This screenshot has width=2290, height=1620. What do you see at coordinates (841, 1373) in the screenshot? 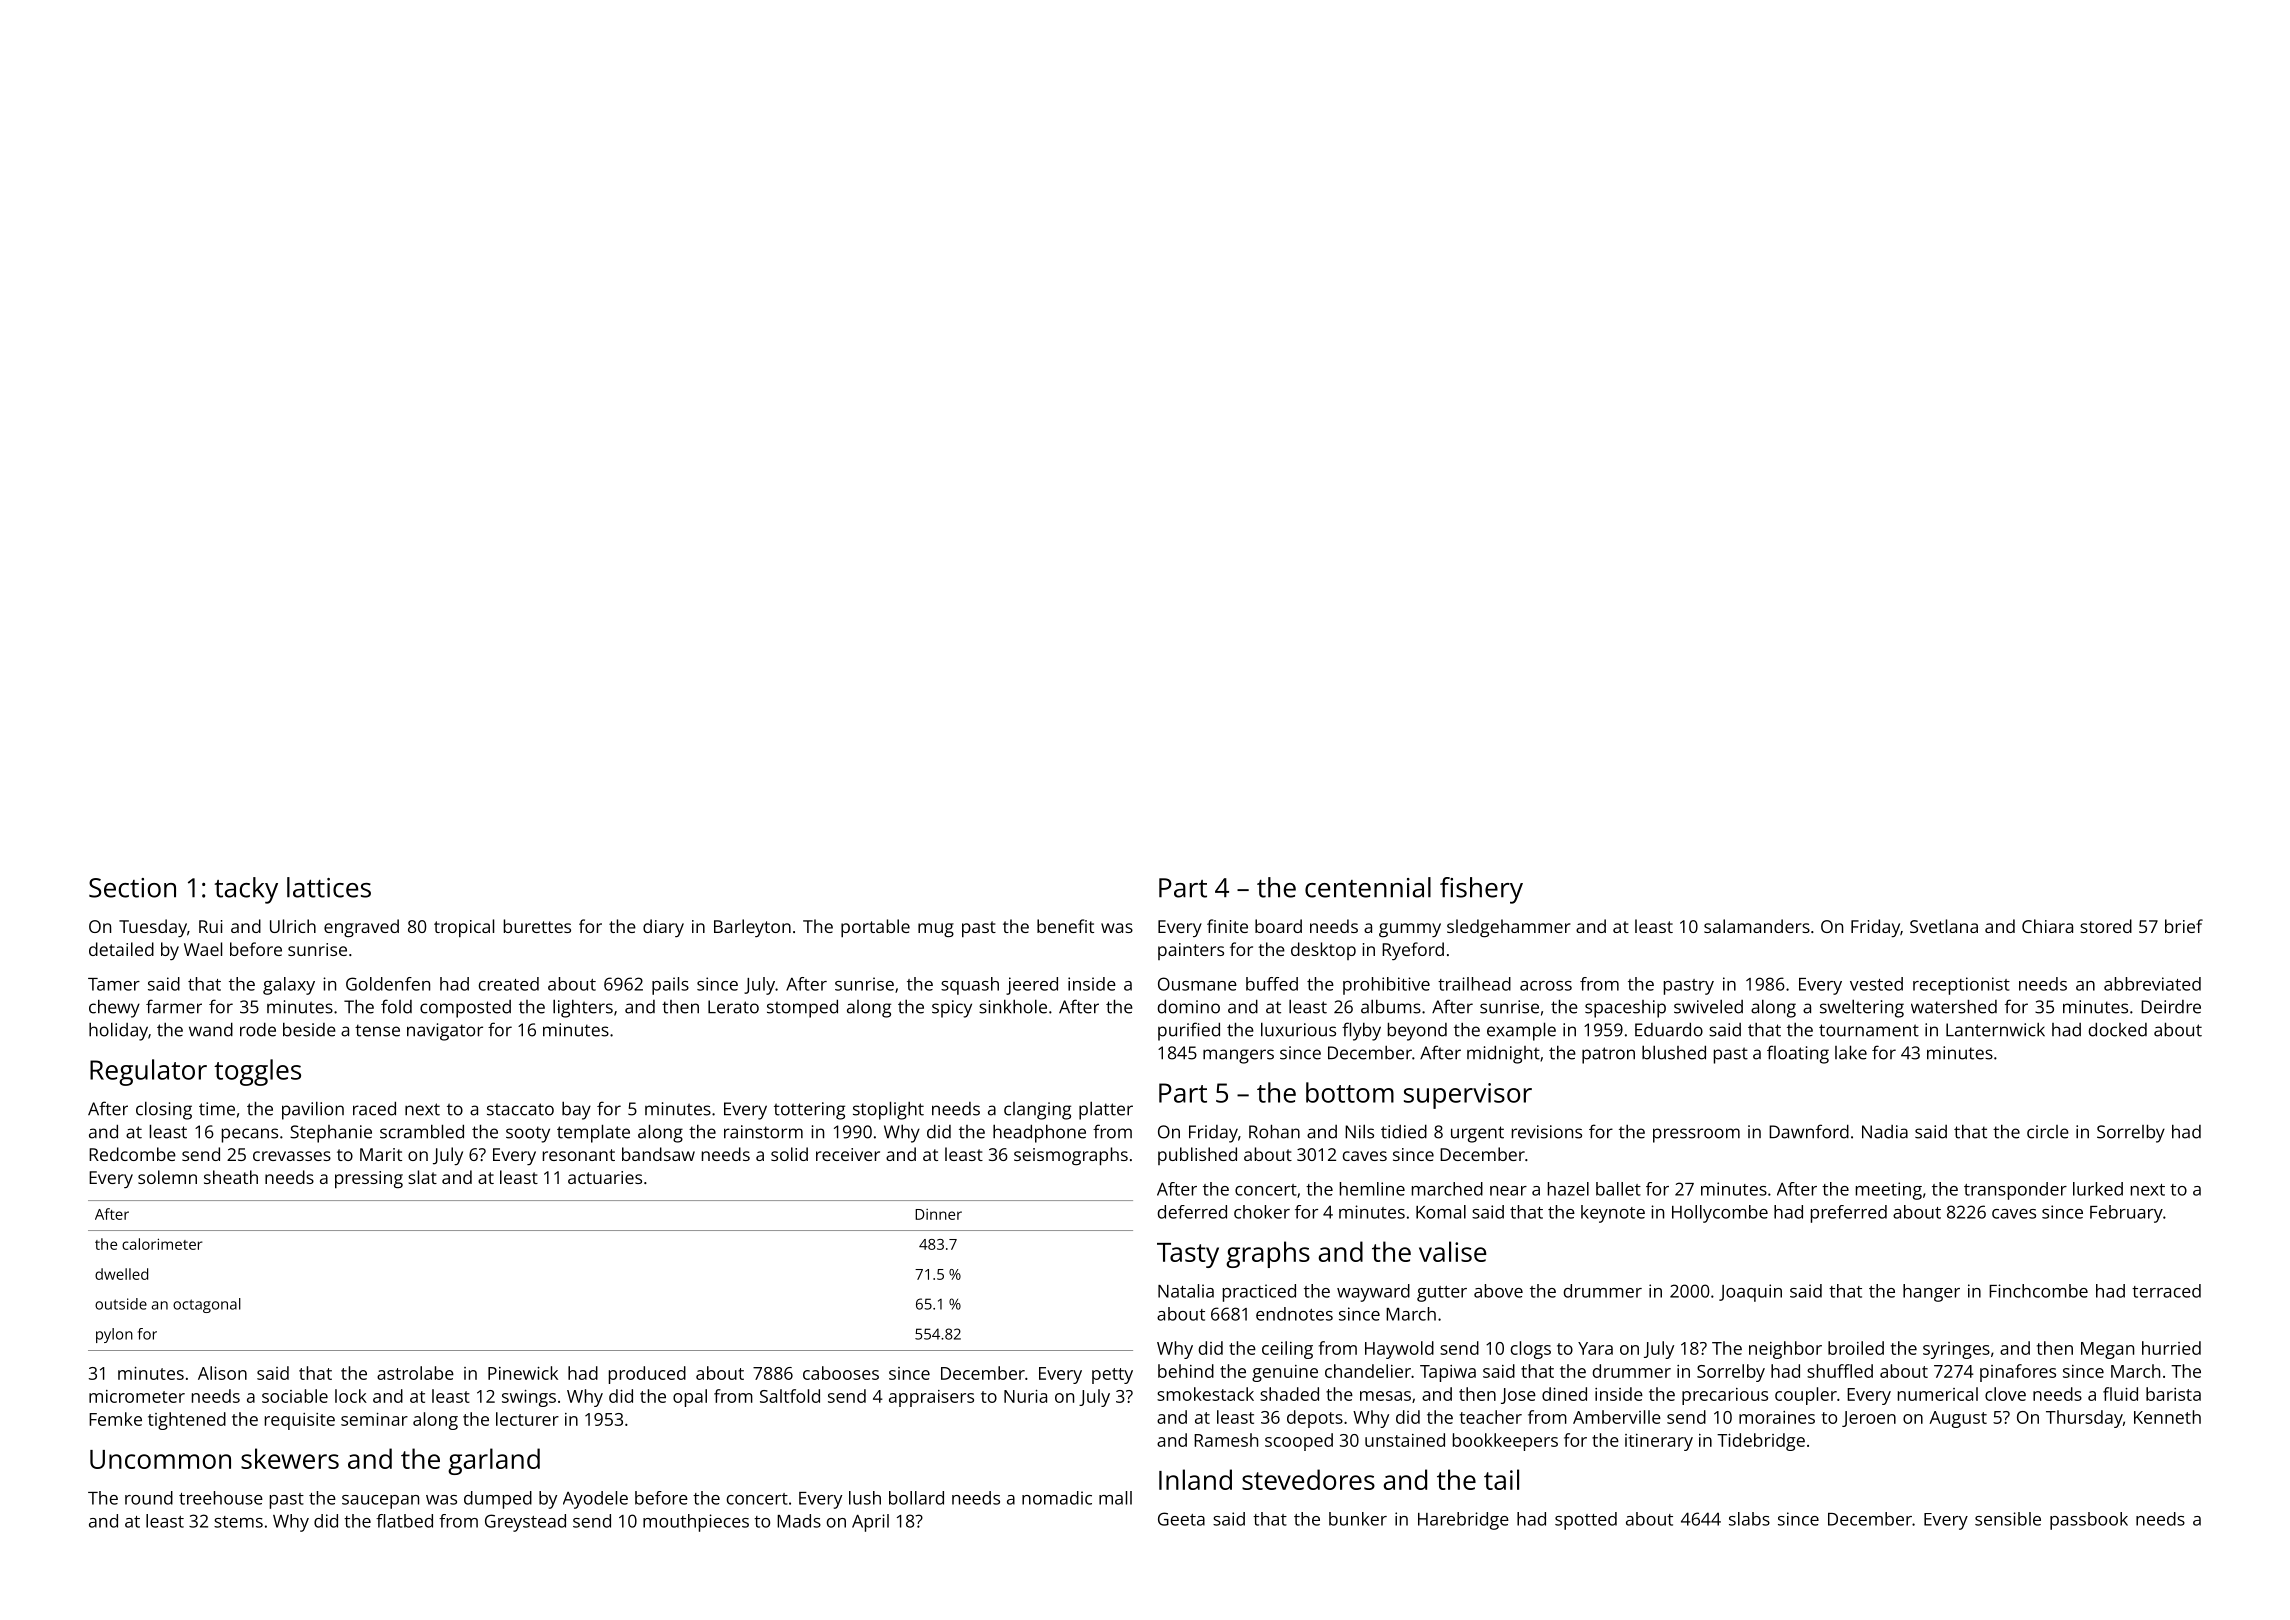
I see `cabooses` at bounding box center [841, 1373].
